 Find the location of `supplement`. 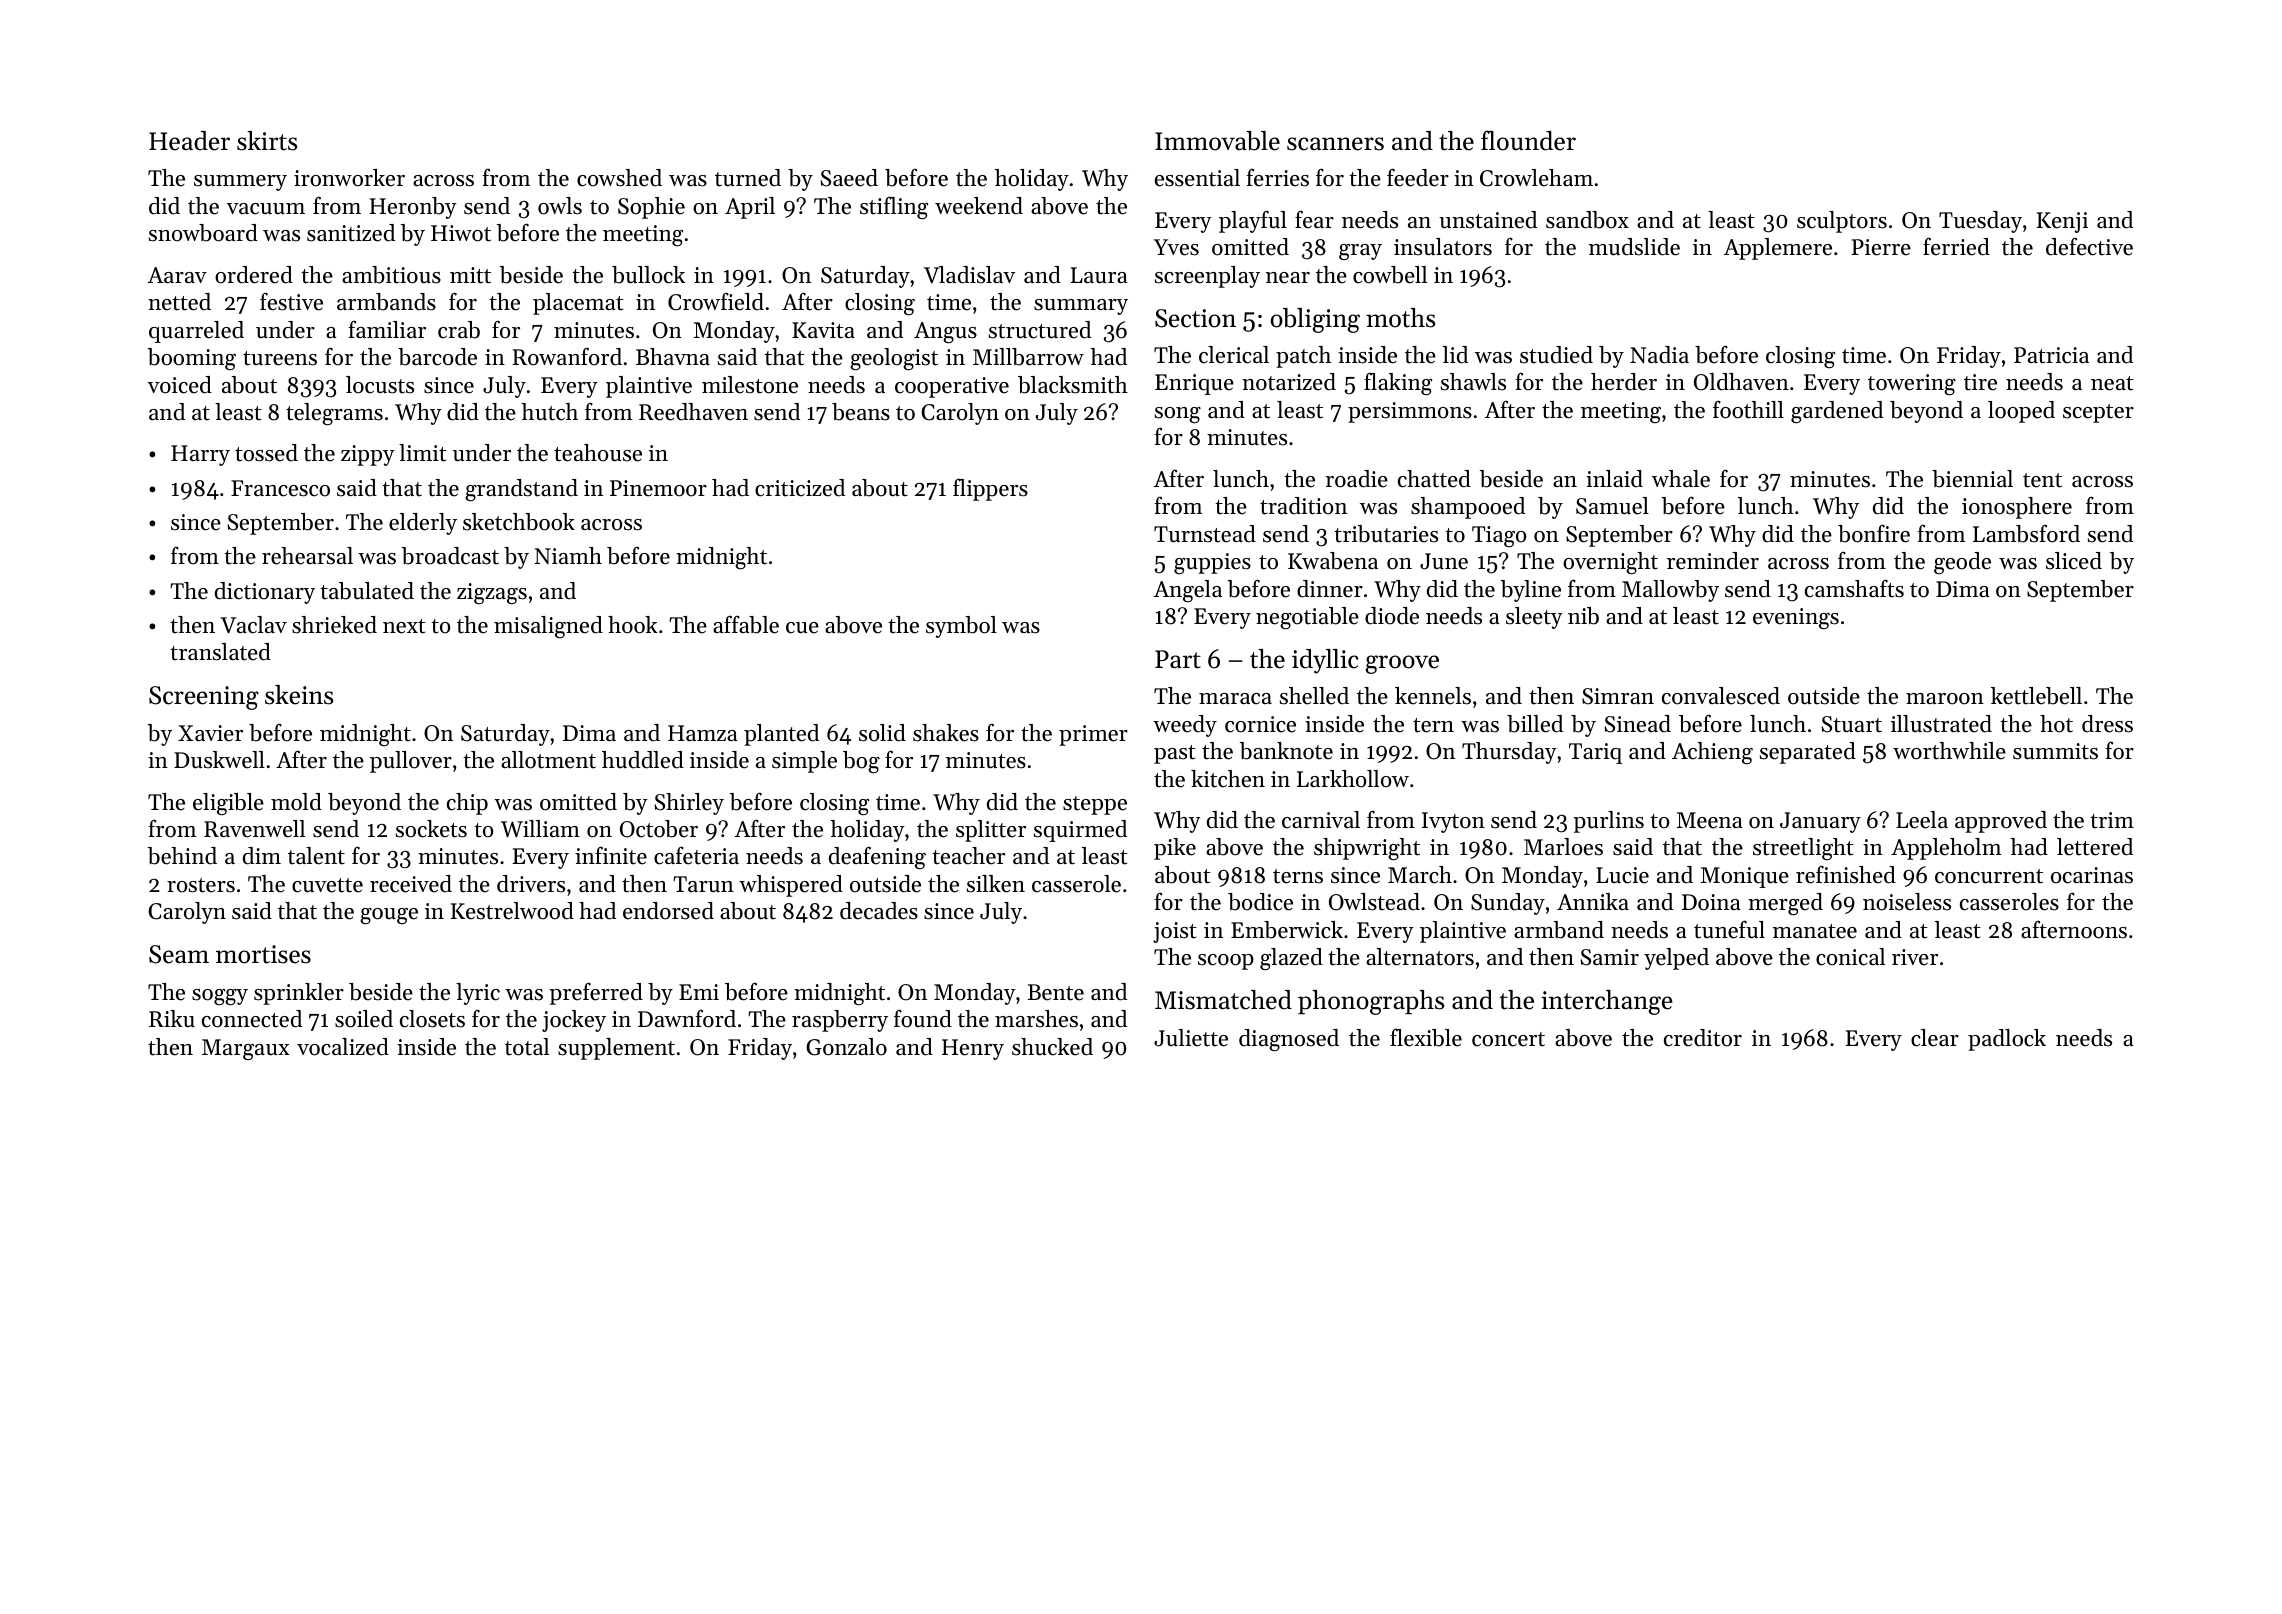

supplement is located at coordinates (616, 1049).
